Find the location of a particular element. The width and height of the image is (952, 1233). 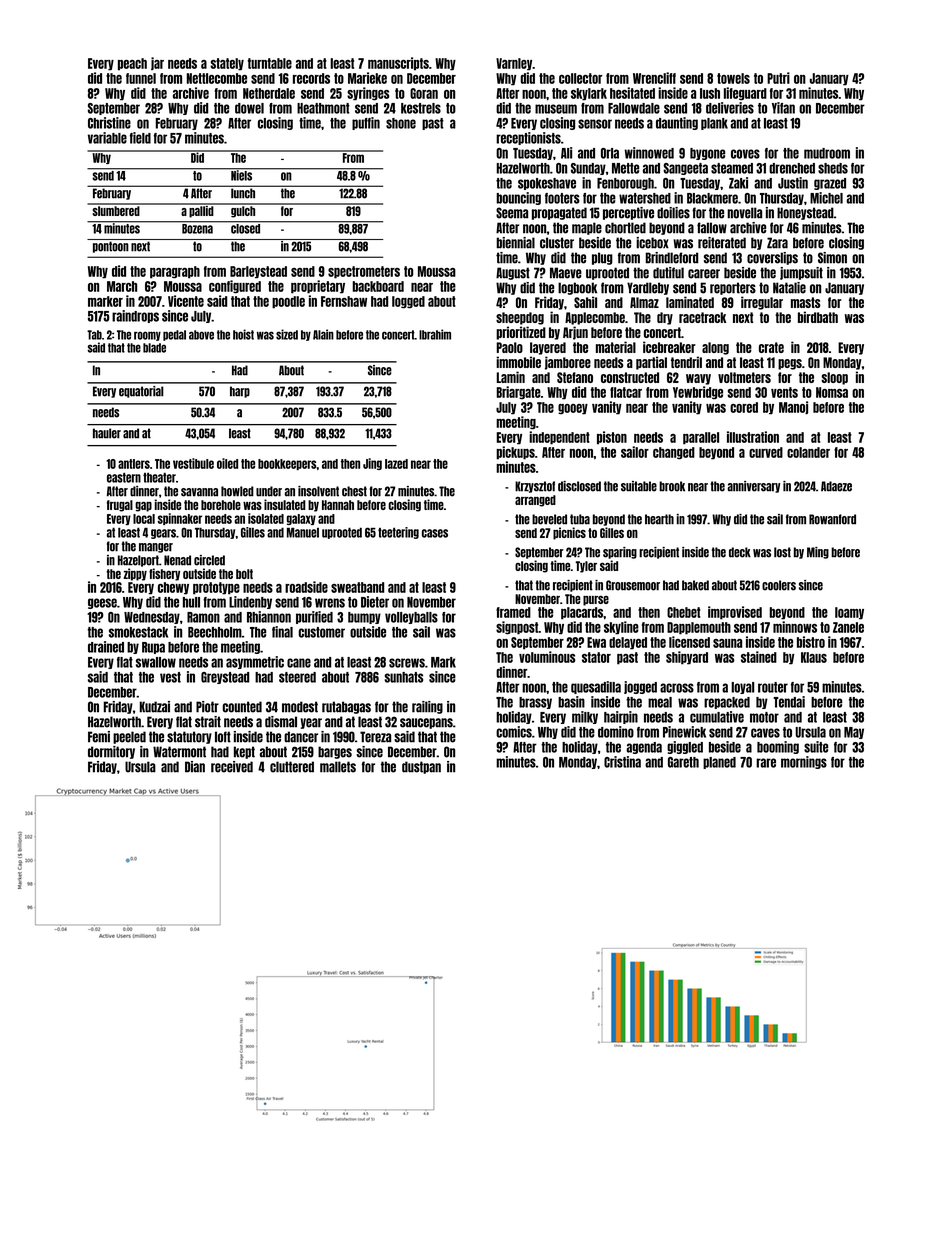

suite is located at coordinates (816, 747).
